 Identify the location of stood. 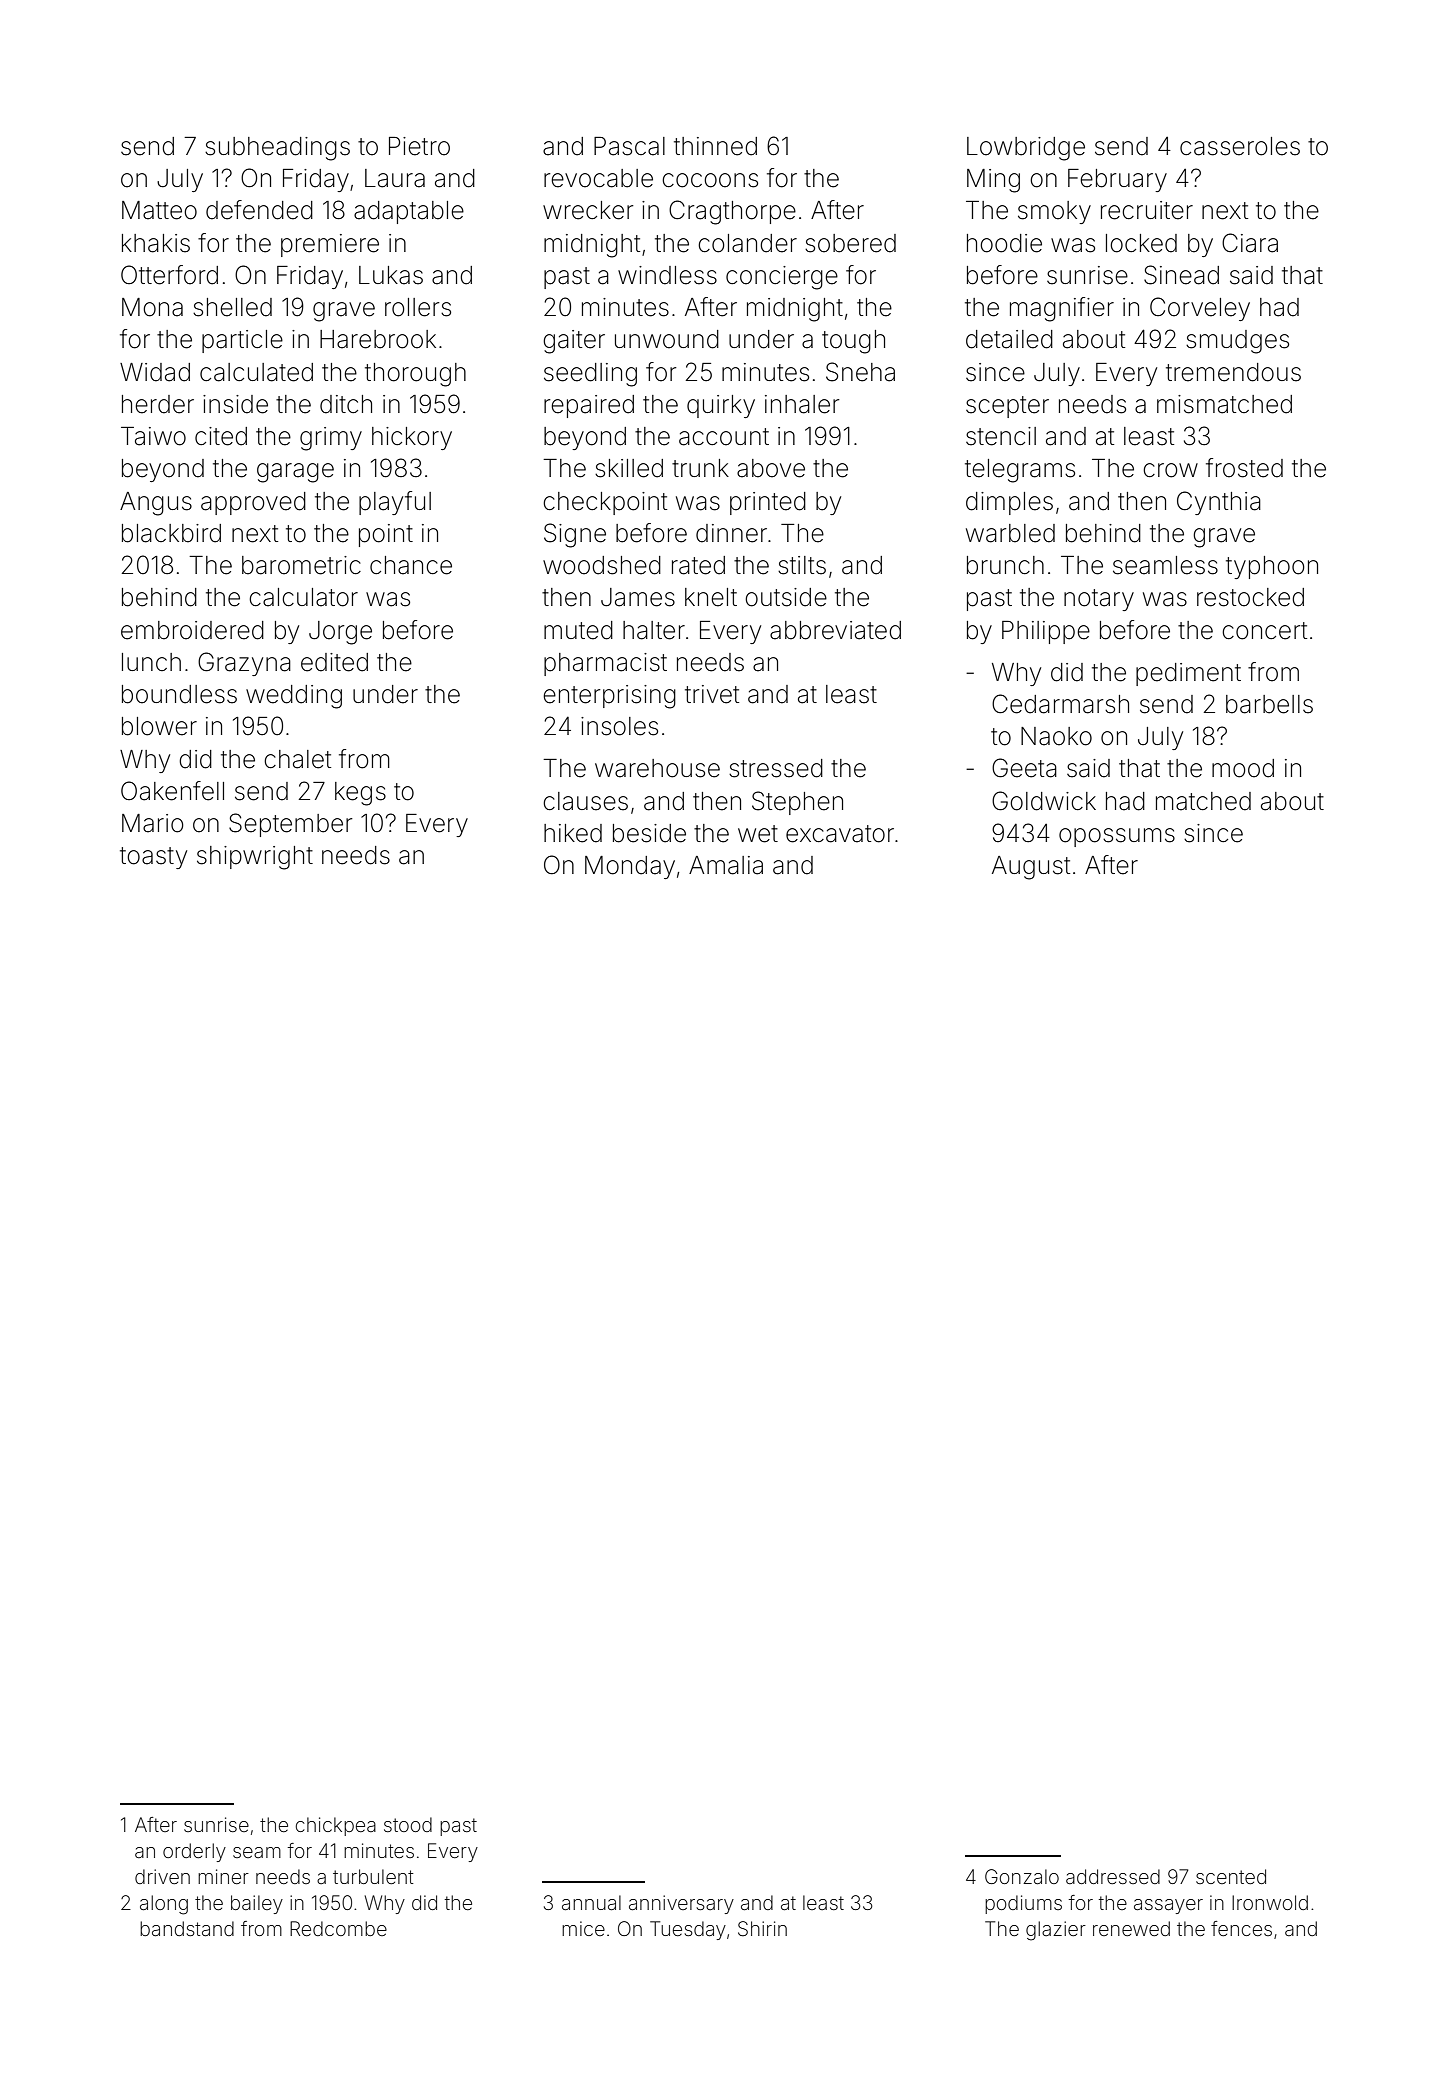
(408, 1824).
